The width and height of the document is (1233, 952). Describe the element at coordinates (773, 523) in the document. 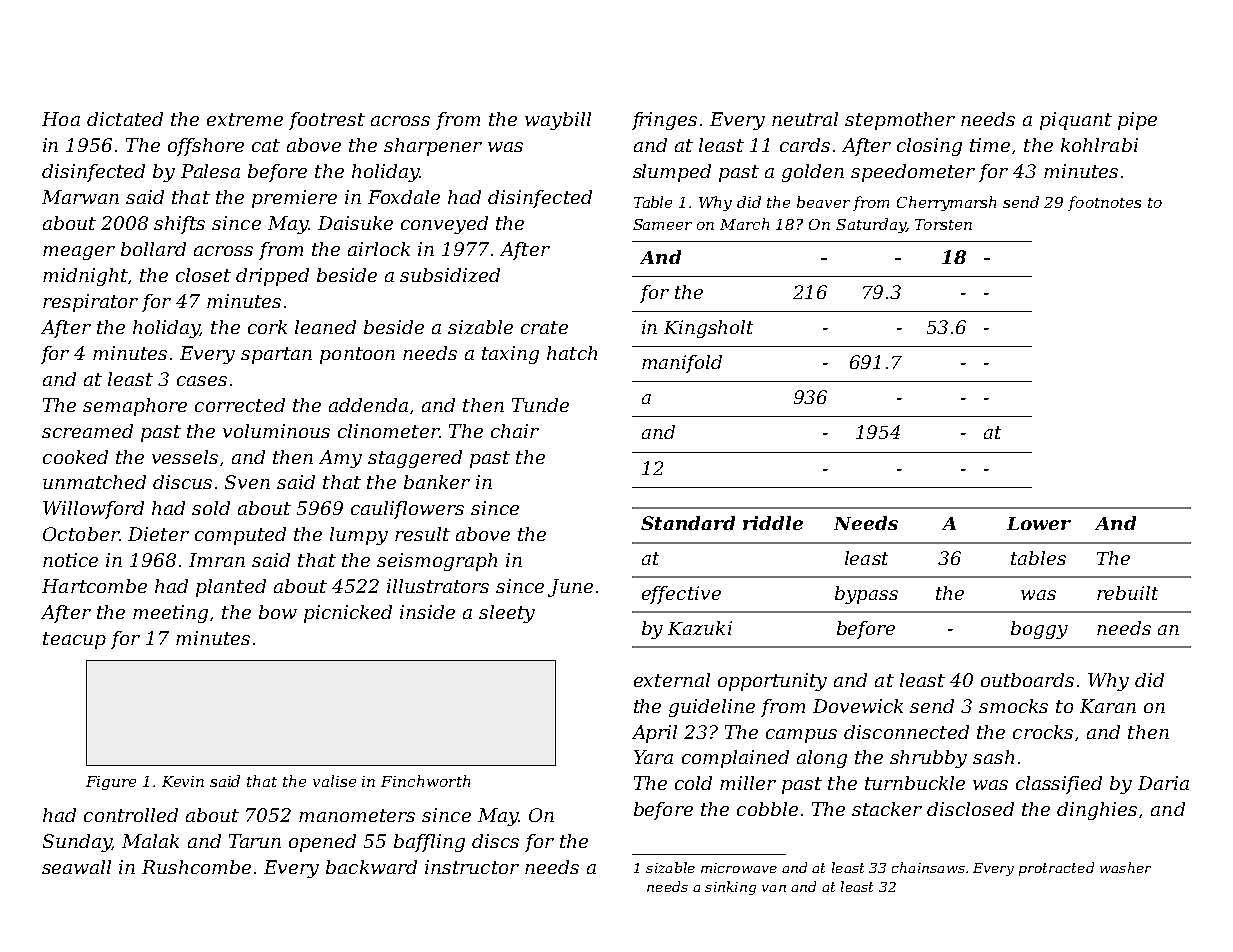

I see `riddle` at that location.
